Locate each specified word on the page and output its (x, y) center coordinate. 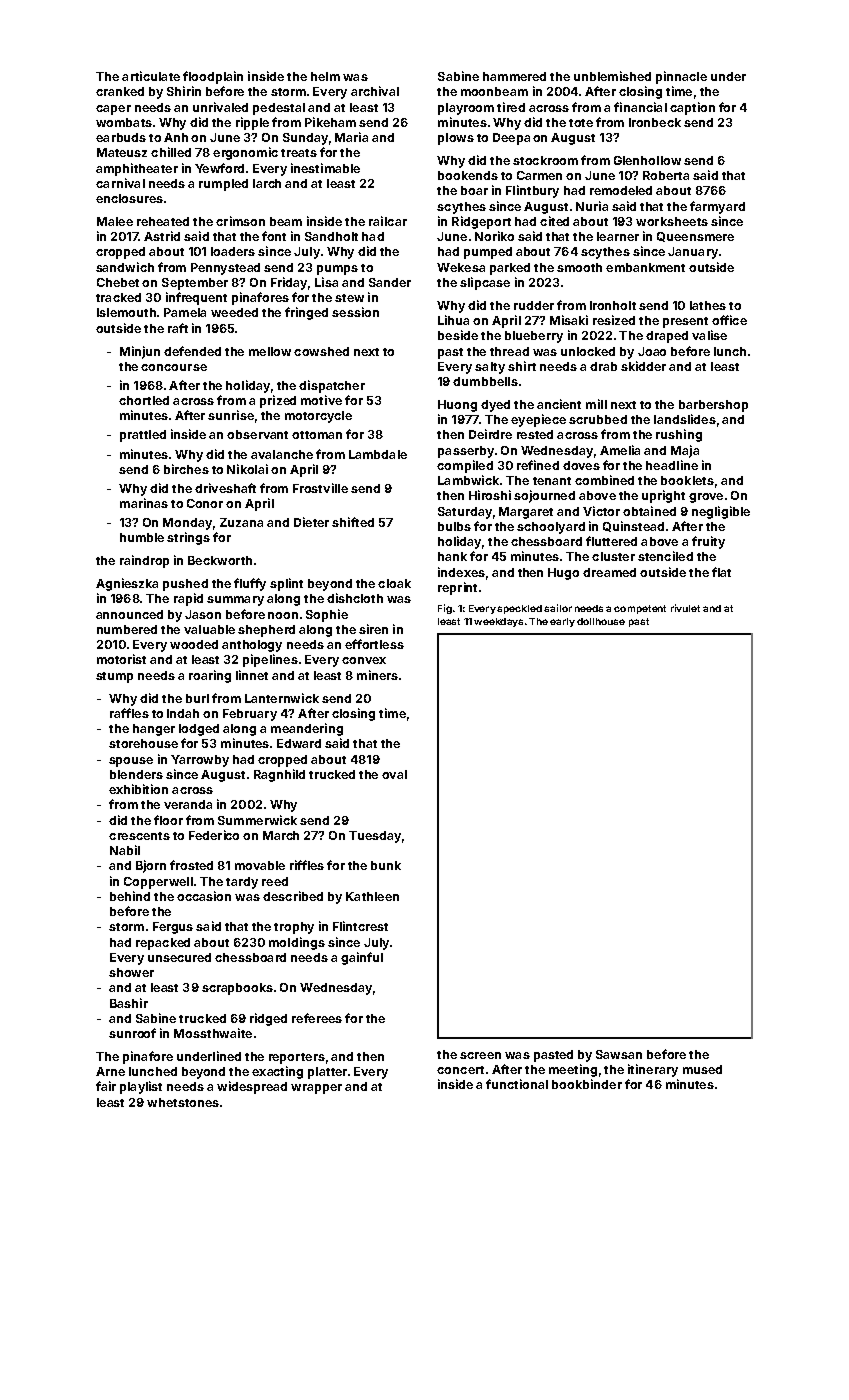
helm (325, 76)
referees (317, 1018)
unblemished (612, 76)
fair (106, 1086)
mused (702, 1069)
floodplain (213, 77)
